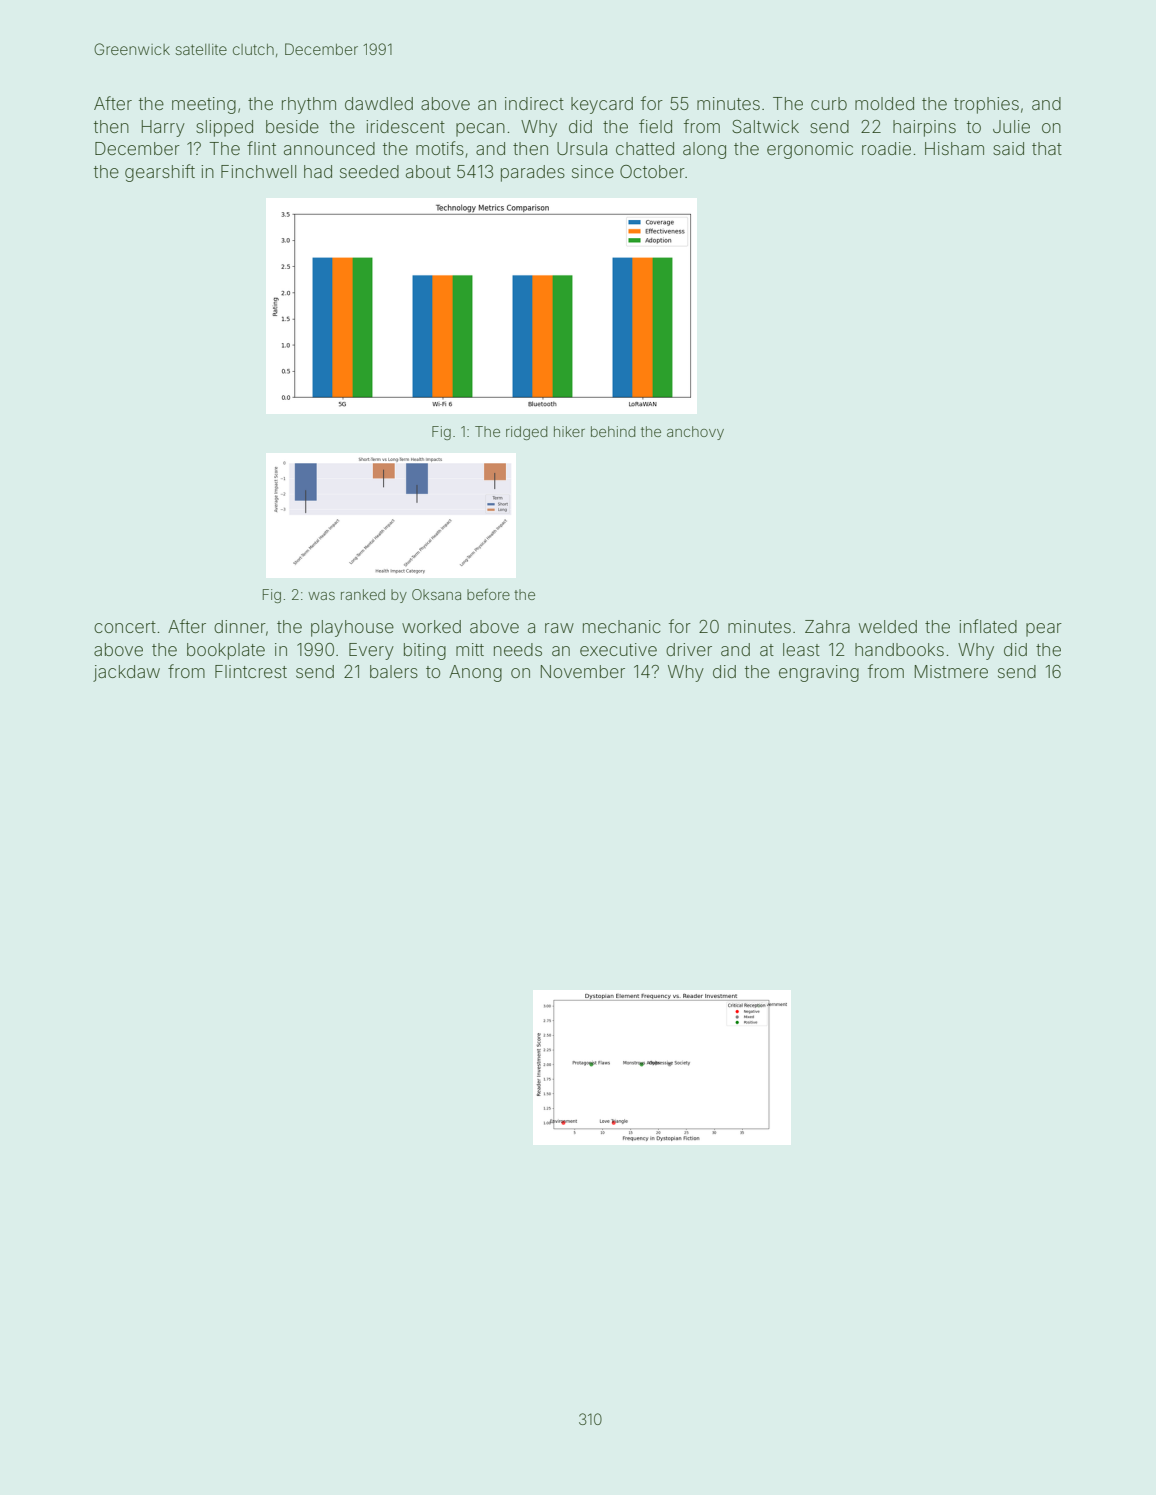 The image size is (1156, 1495). Describe the element at coordinates (379, 103) in the screenshot. I see `dawdled` at that location.
